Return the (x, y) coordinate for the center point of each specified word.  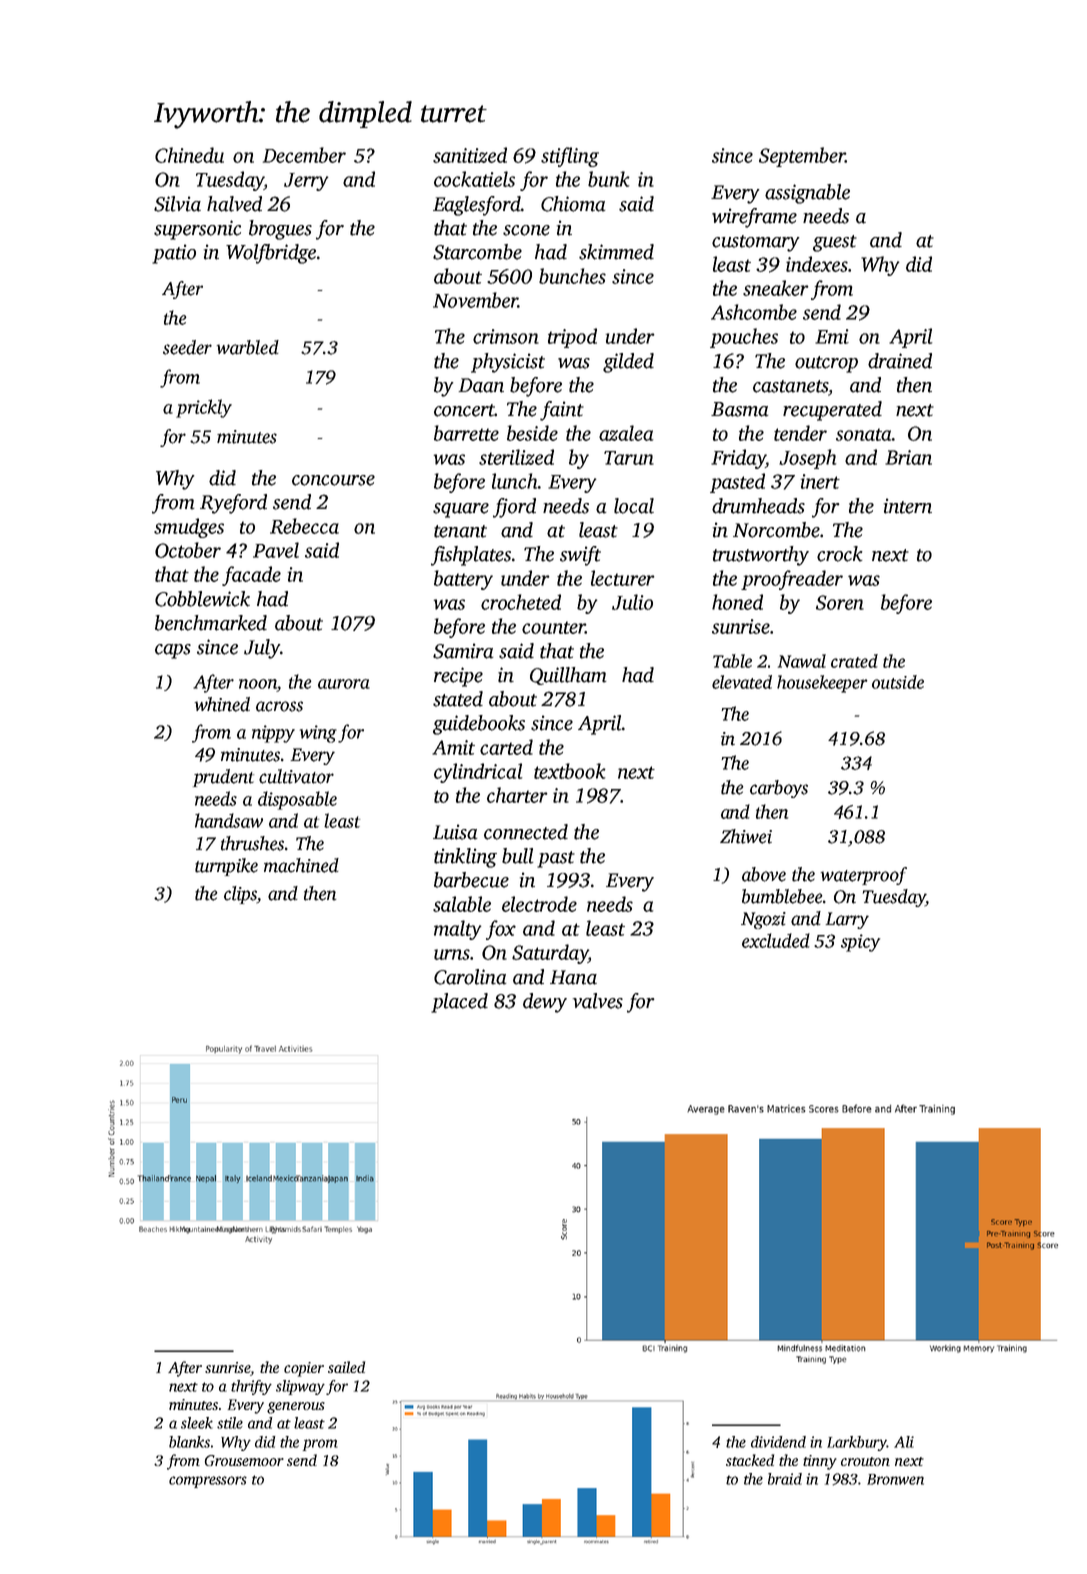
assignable (807, 194)
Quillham (568, 676)
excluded (776, 940)
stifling (570, 157)
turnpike (226, 867)
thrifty (251, 1387)
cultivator (296, 776)
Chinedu (189, 155)
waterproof (863, 876)
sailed (346, 1367)
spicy (860, 943)
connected (526, 832)
